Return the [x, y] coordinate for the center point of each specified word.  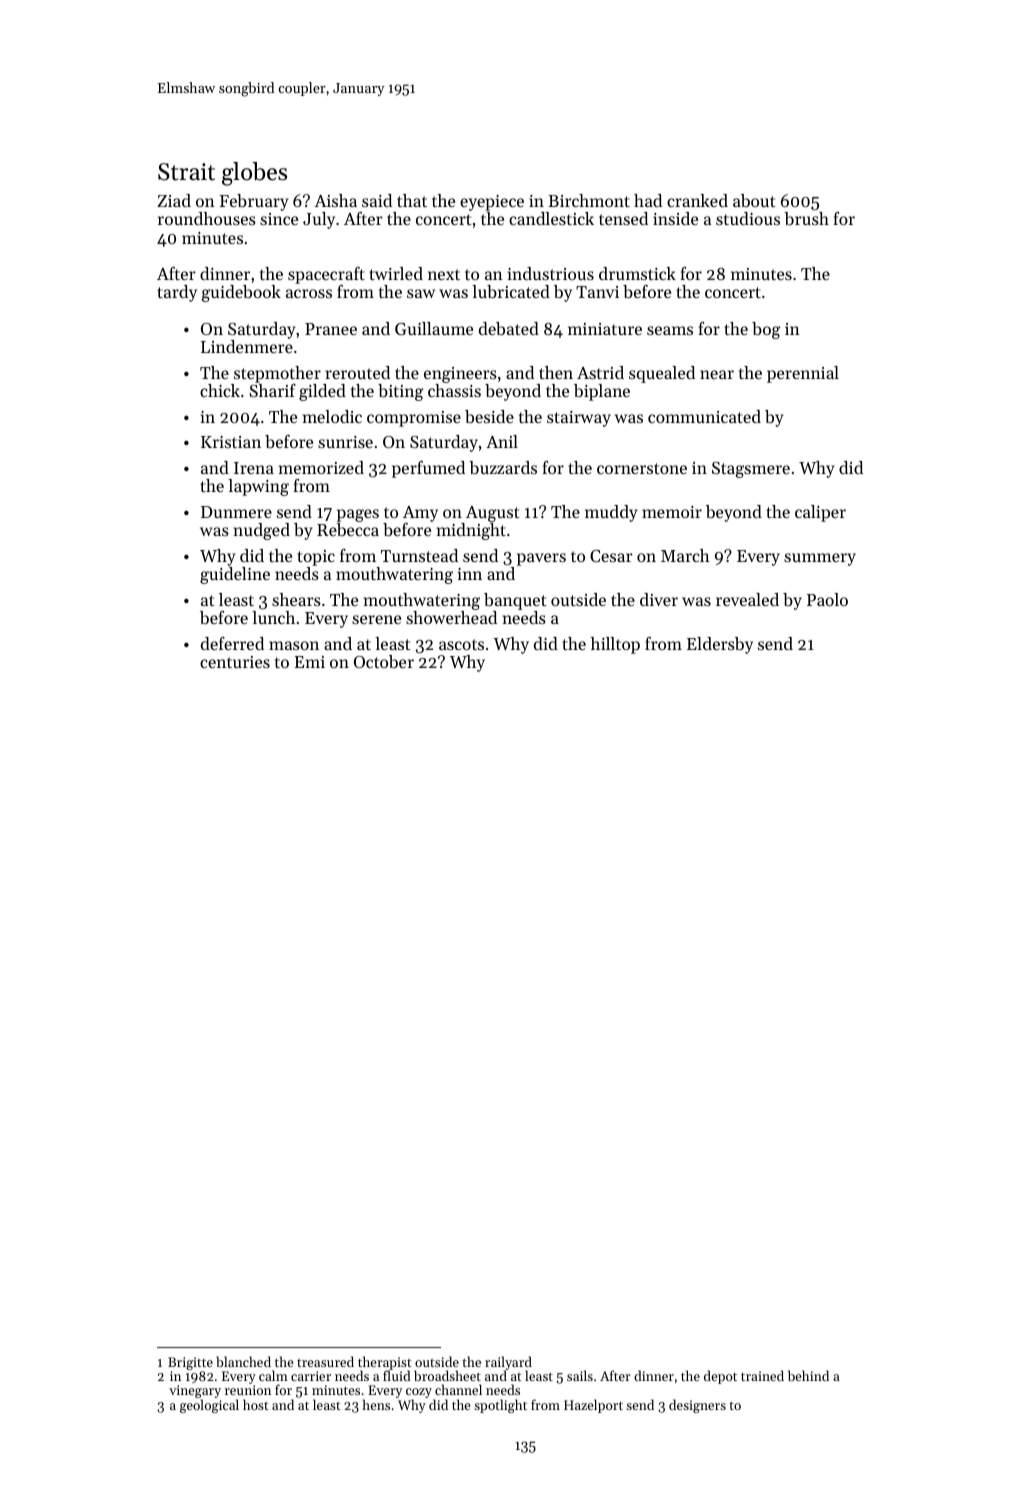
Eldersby [720, 645]
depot [720, 1377]
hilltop [615, 645]
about [754, 200]
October [384, 661]
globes [254, 174]
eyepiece [492, 203]
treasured [325, 1361]
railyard [508, 1363]
